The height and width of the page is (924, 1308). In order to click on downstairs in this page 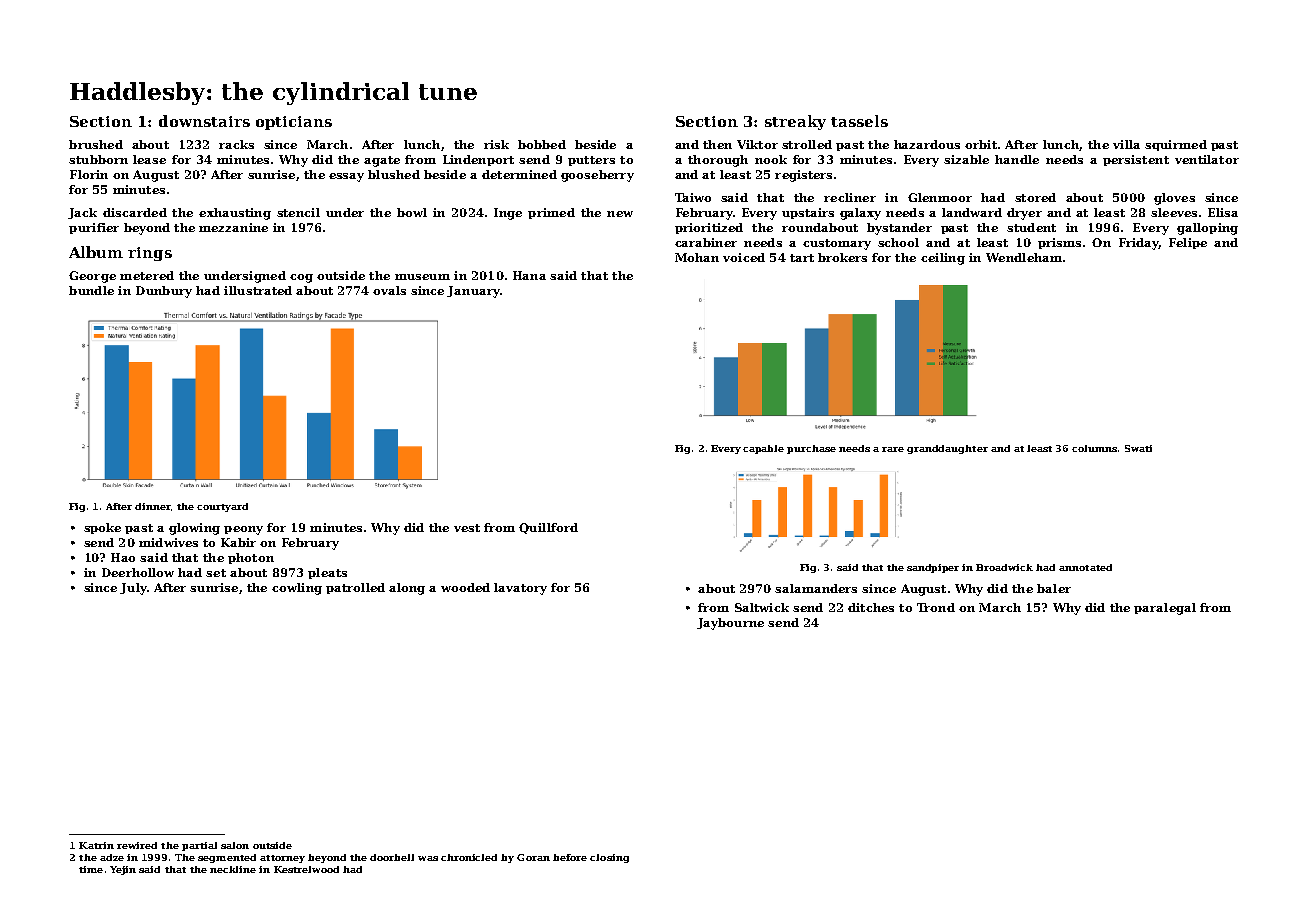, I will do `click(204, 121)`.
